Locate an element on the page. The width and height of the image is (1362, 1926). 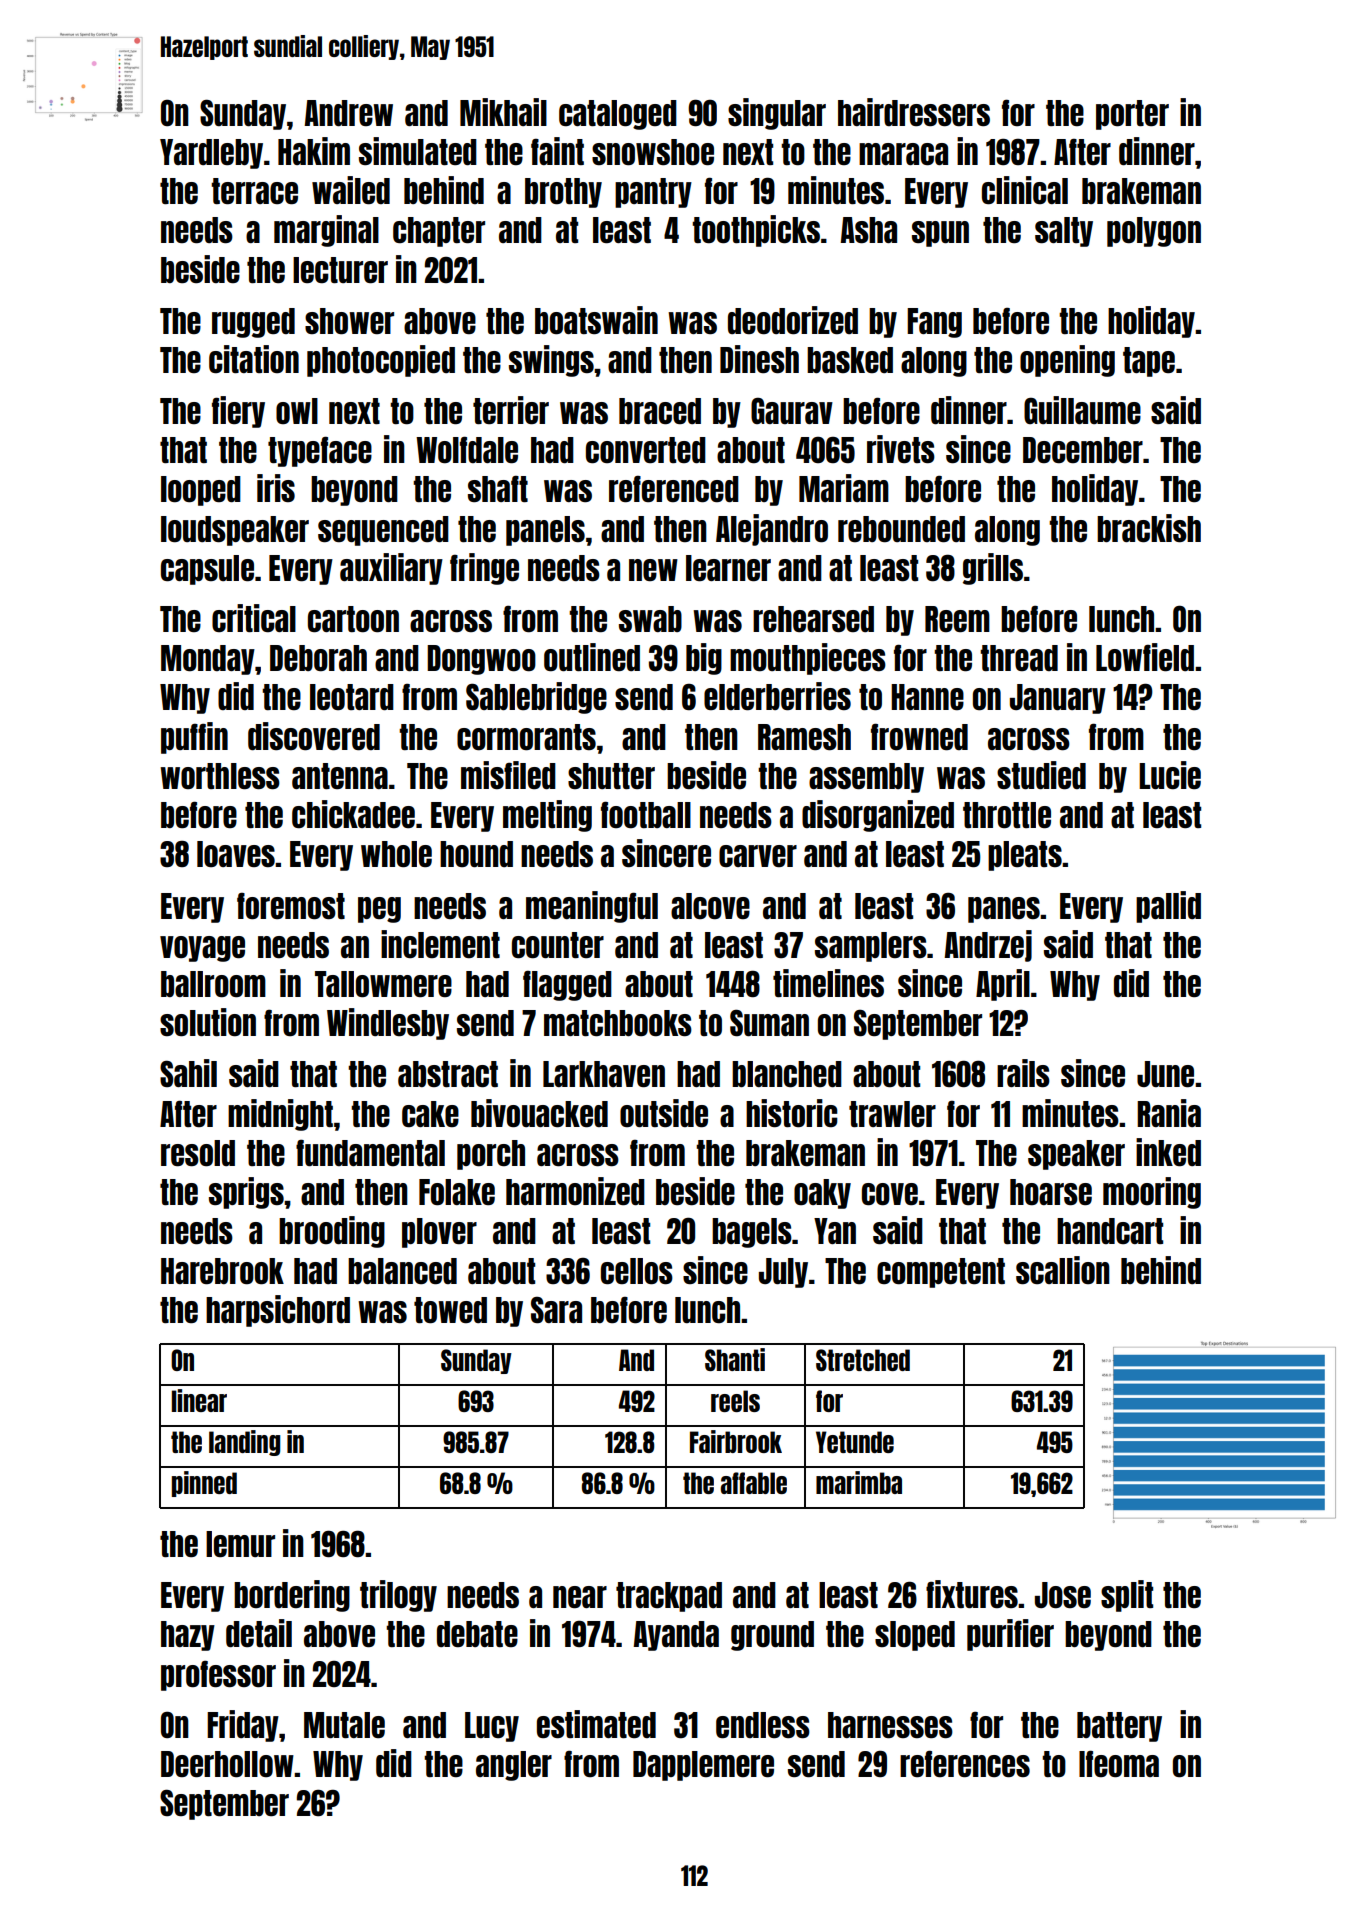
learner is located at coordinates (728, 568).
